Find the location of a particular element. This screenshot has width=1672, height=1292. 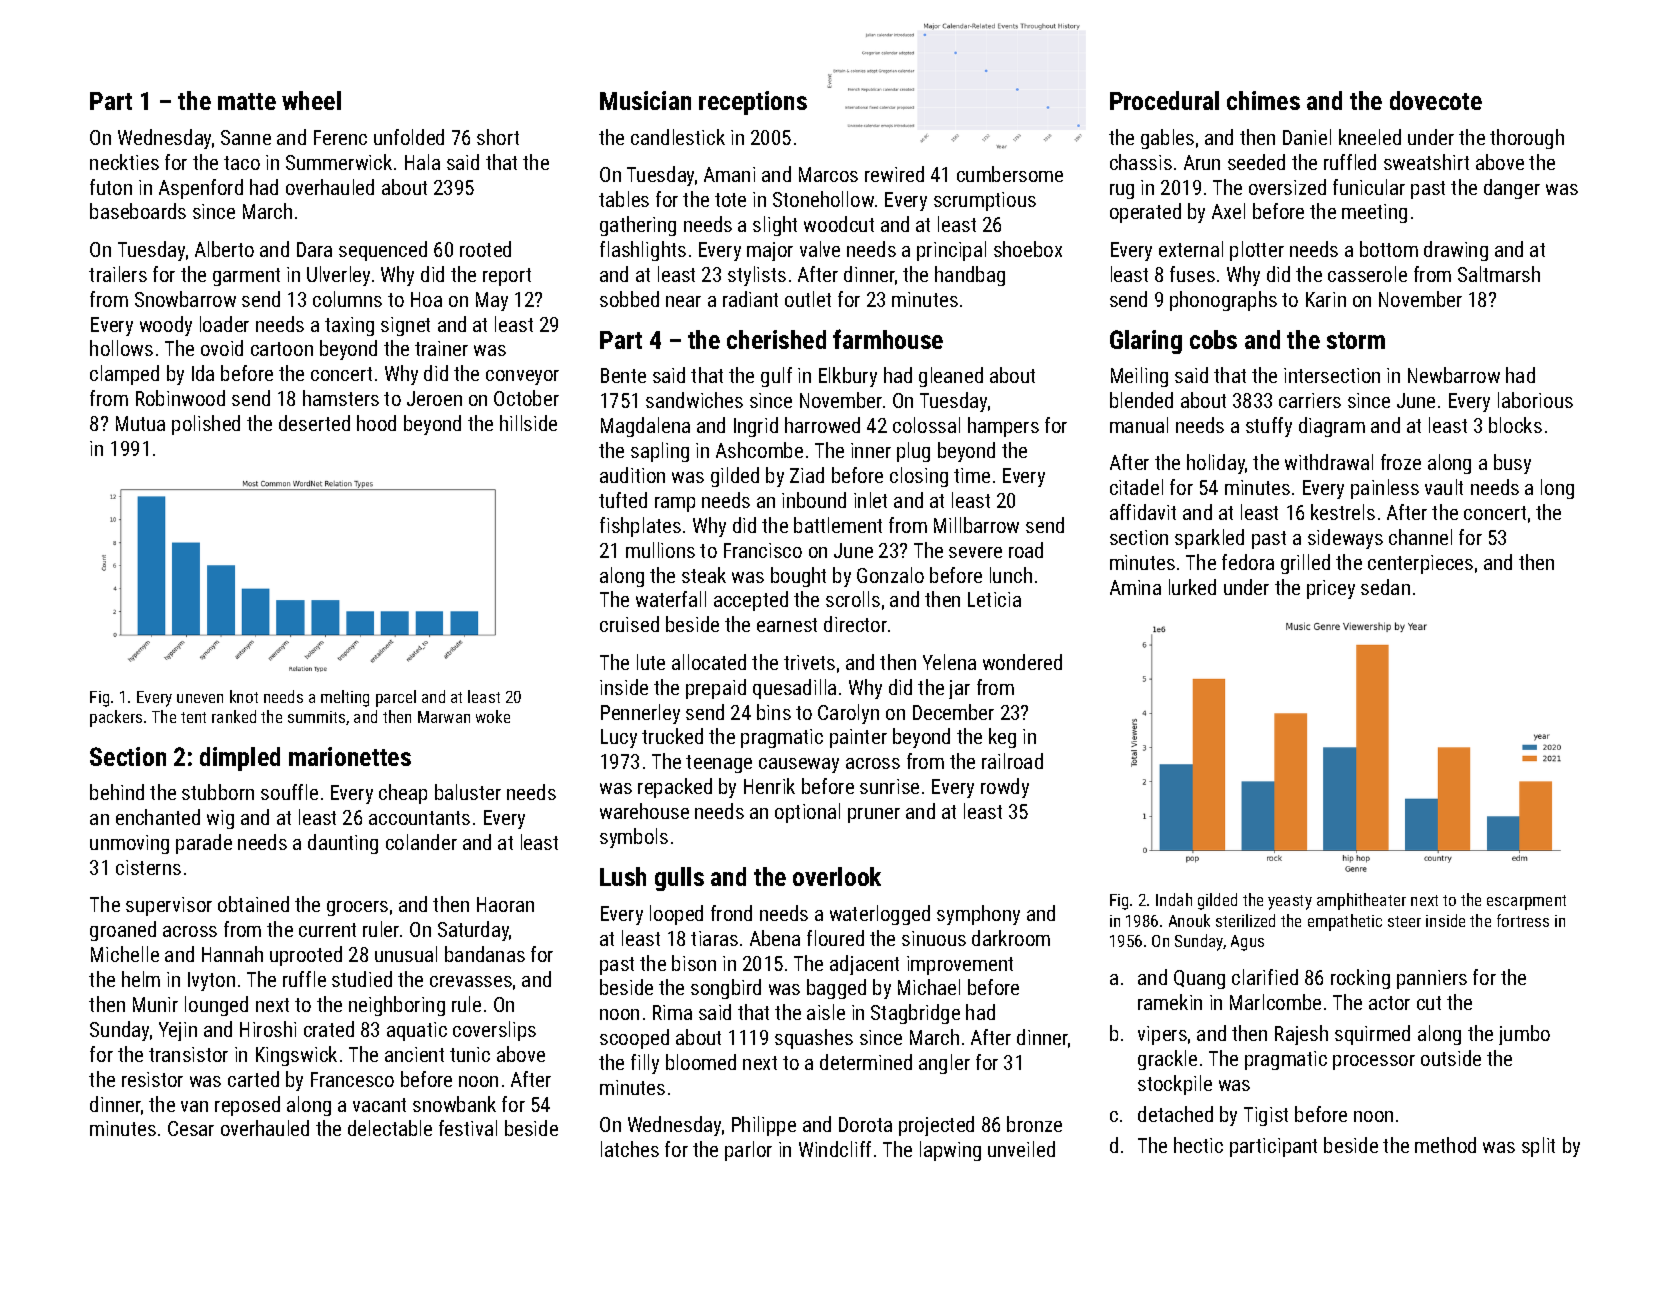

receptions is located at coordinates (753, 103).
